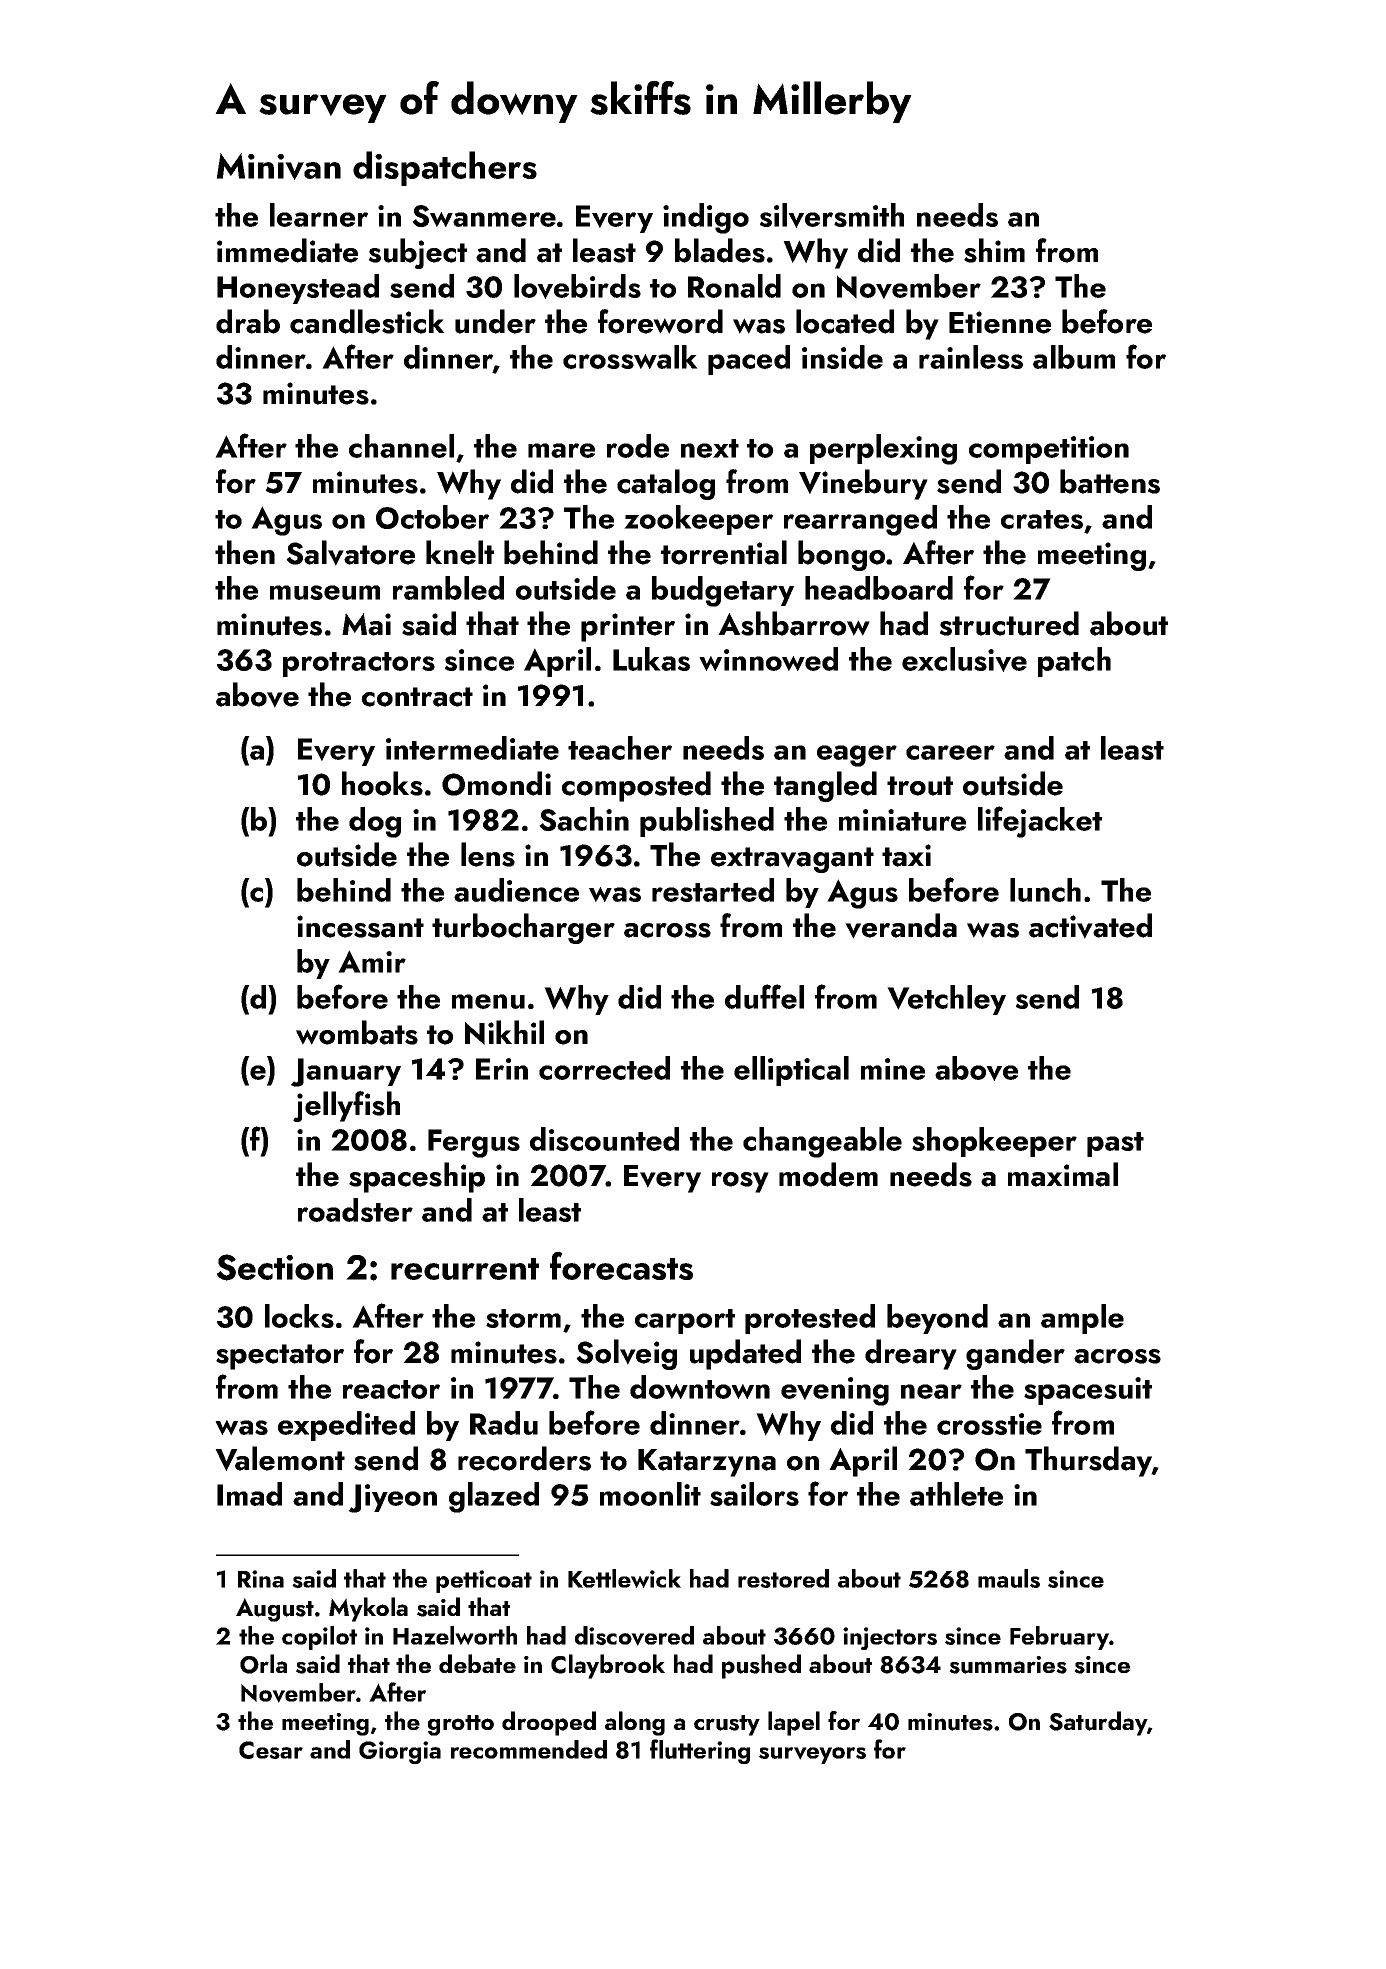 The width and height of the screenshot is (1386, 1969). I want to click on protractors, so click(359, 664).
